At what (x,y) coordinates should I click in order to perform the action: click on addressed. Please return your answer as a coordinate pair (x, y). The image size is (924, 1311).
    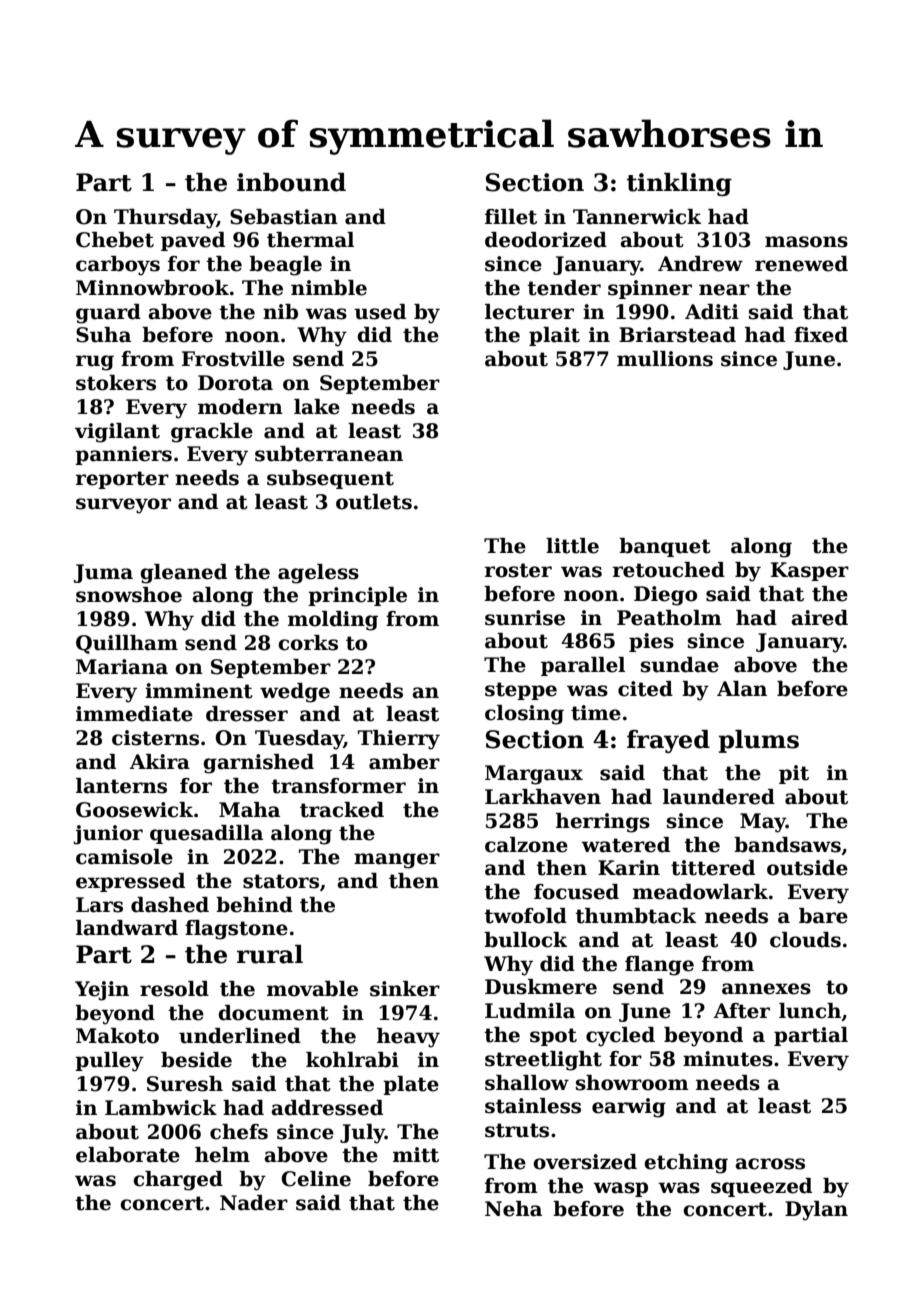
    Looking at the image, I should click on (327, 1108).
